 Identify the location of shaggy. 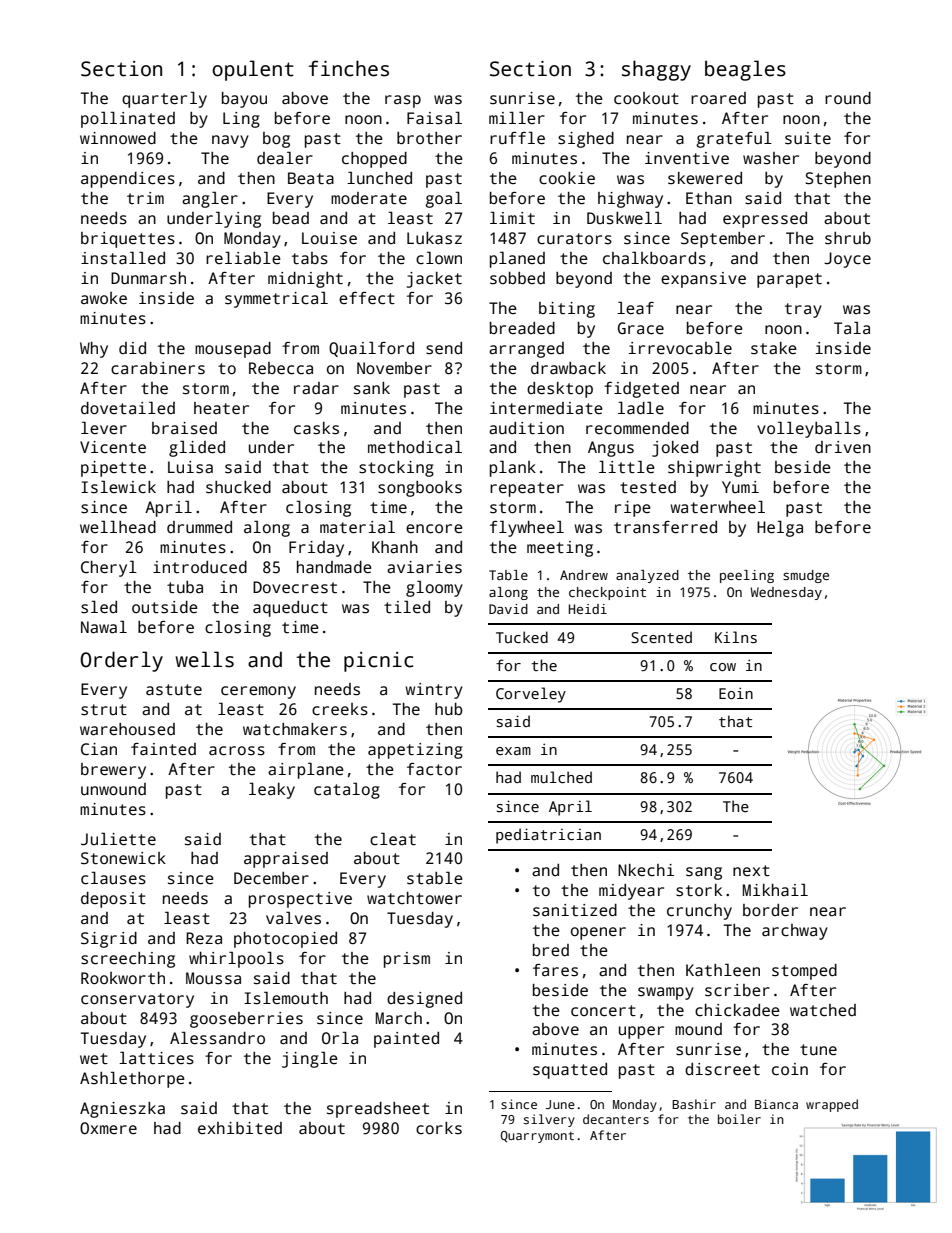
(656, 70).
